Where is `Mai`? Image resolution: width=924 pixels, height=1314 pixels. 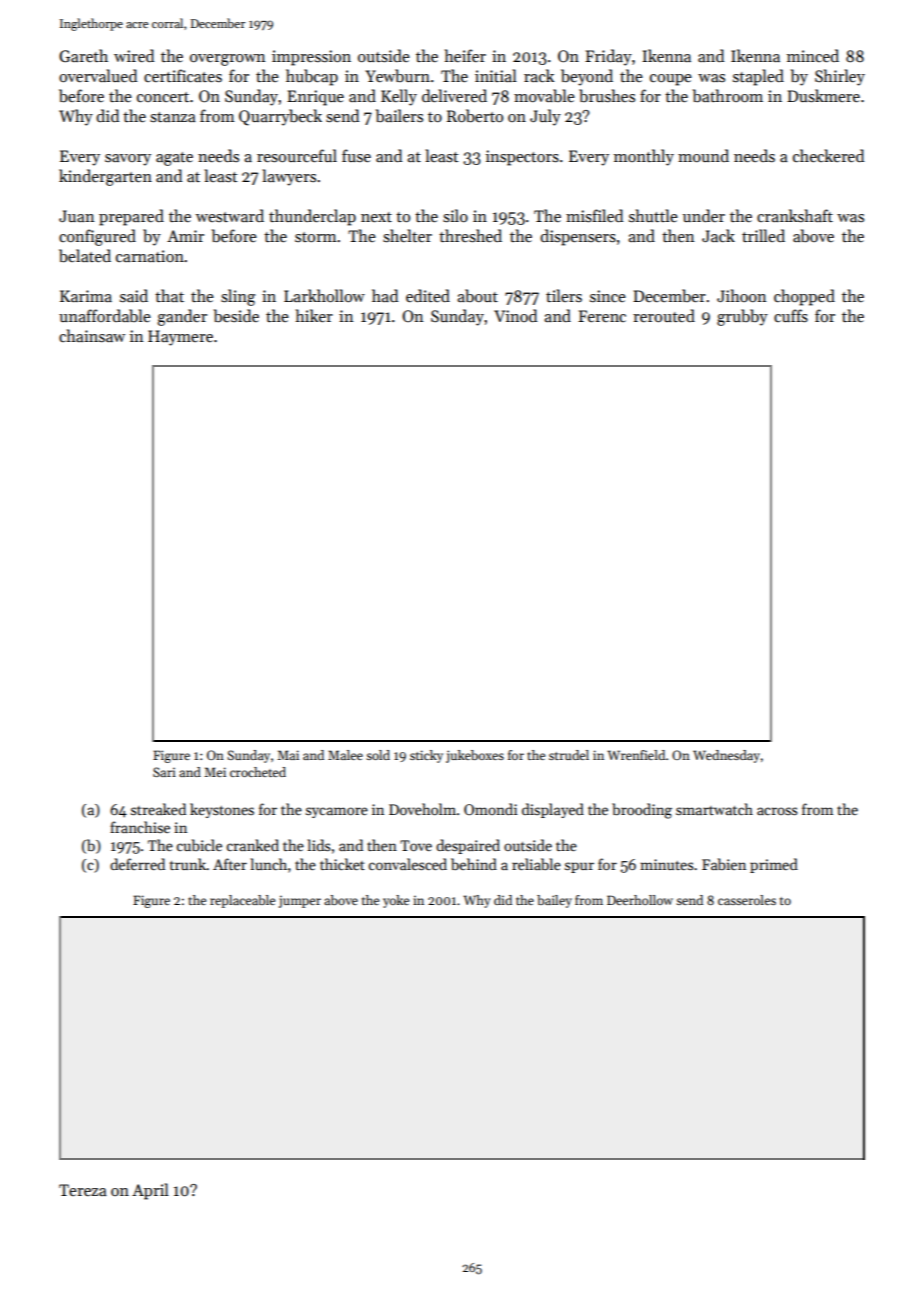
Mai is located at coordinates (288, 755).
